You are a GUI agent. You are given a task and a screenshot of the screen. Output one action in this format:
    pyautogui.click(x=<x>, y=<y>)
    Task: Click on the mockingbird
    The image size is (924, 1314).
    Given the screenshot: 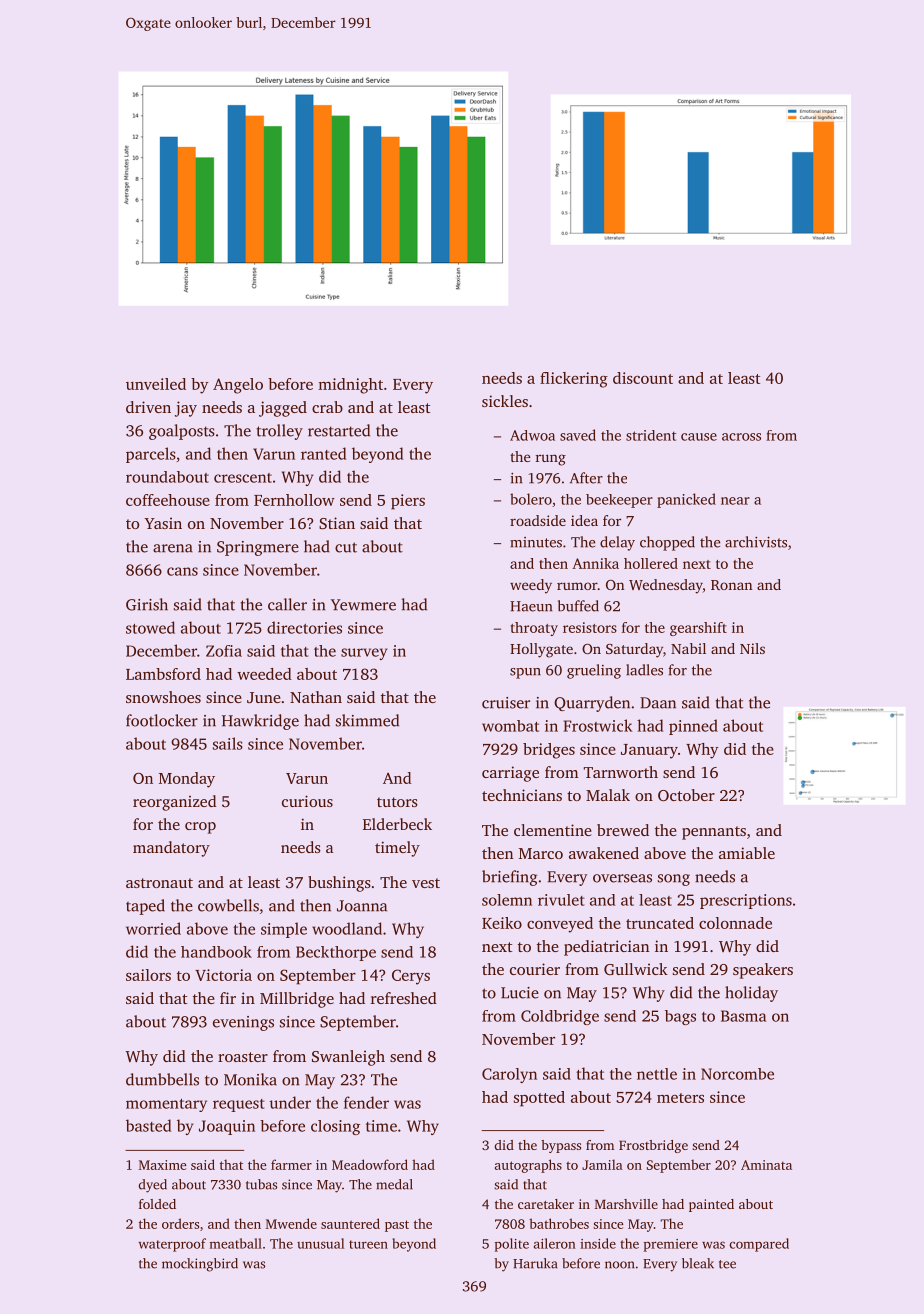 What is the action you would take?
    pyautogui.click(x=200, y=1265)
